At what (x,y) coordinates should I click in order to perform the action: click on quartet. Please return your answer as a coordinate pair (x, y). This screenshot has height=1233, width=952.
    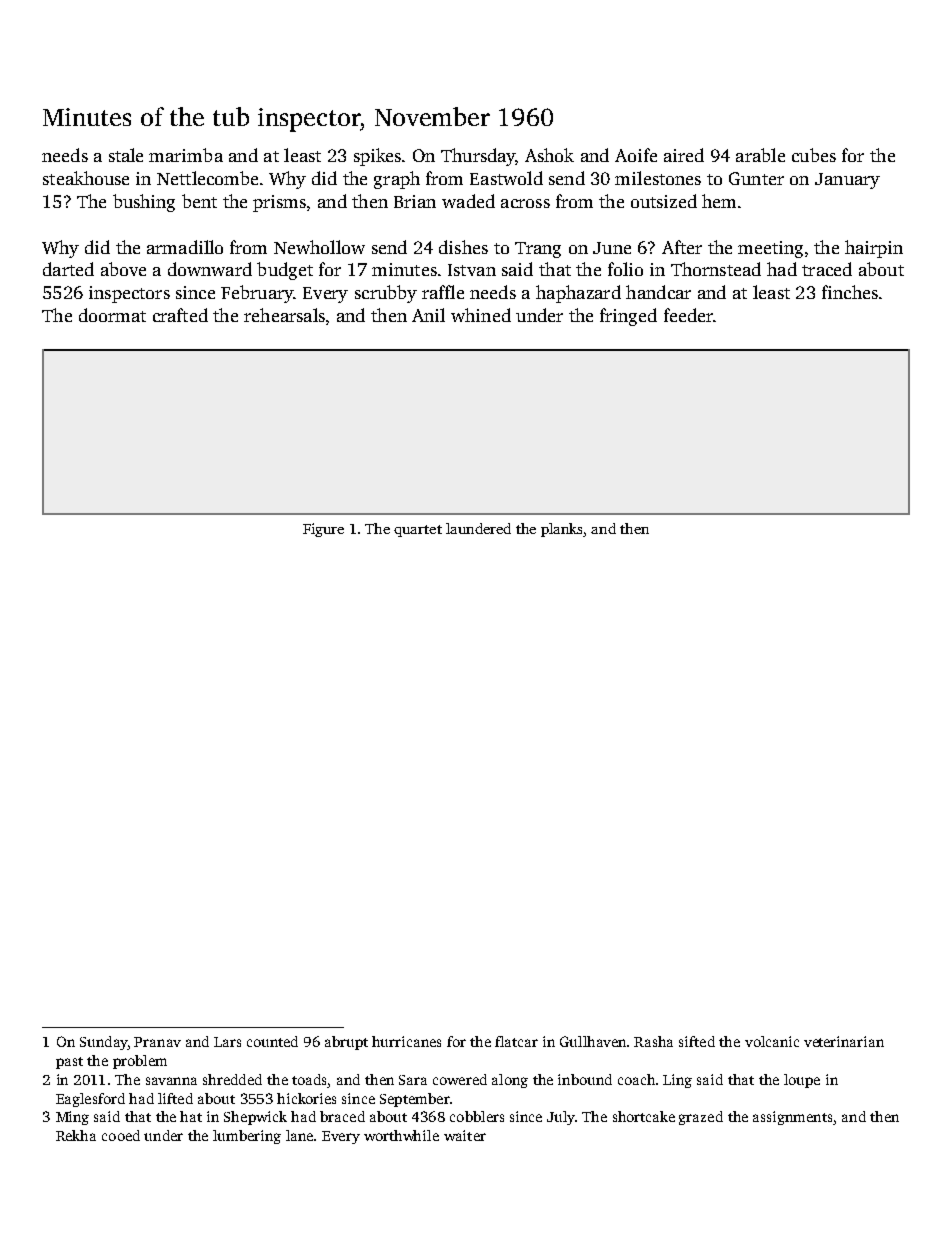
    Looking at the image, I should click on (418, 531).
